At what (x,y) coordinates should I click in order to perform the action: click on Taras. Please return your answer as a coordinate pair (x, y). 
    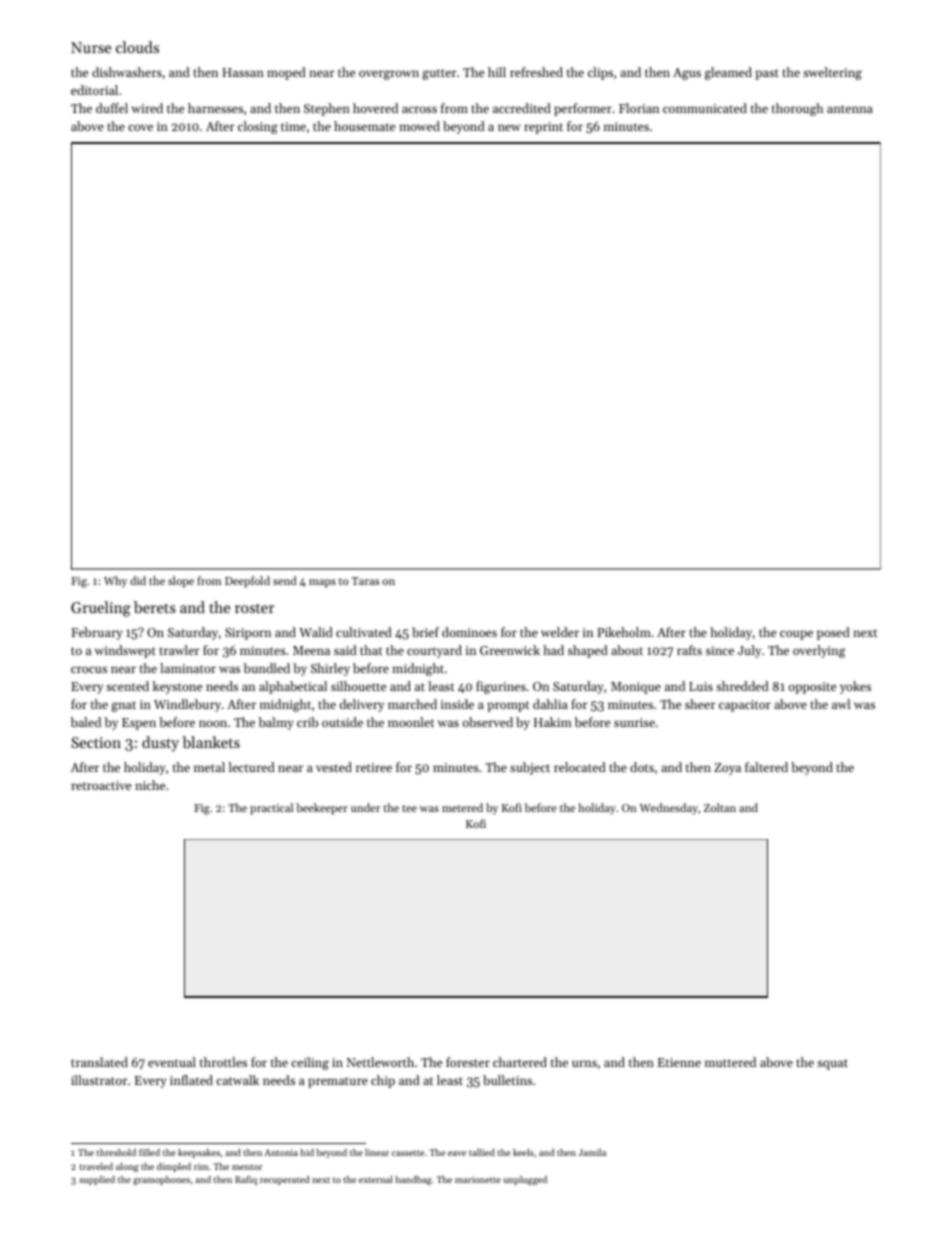
    Looking at the image, I should click on (365, 581).
